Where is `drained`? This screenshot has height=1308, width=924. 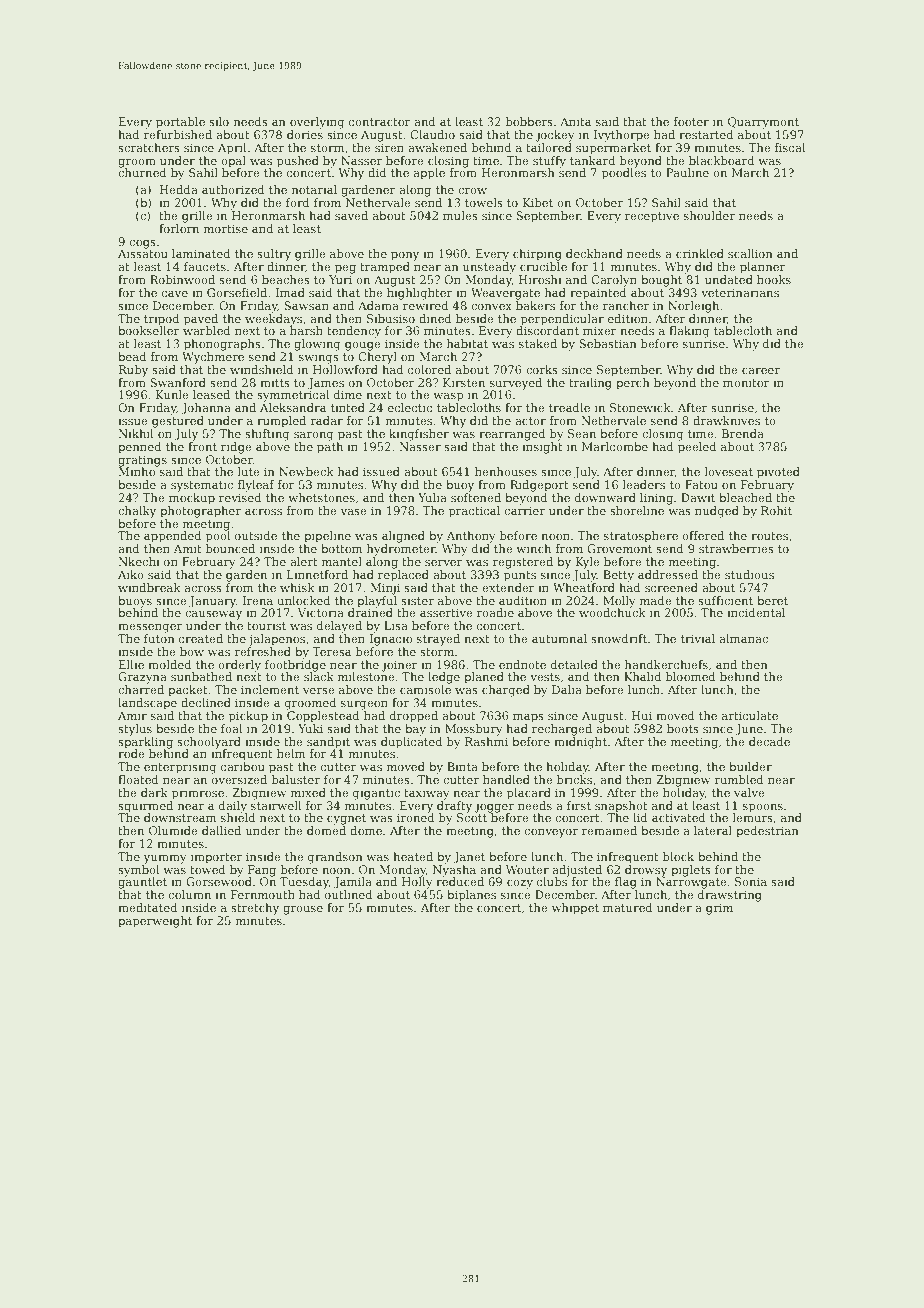
drained is located at coordinates (370, 612).
